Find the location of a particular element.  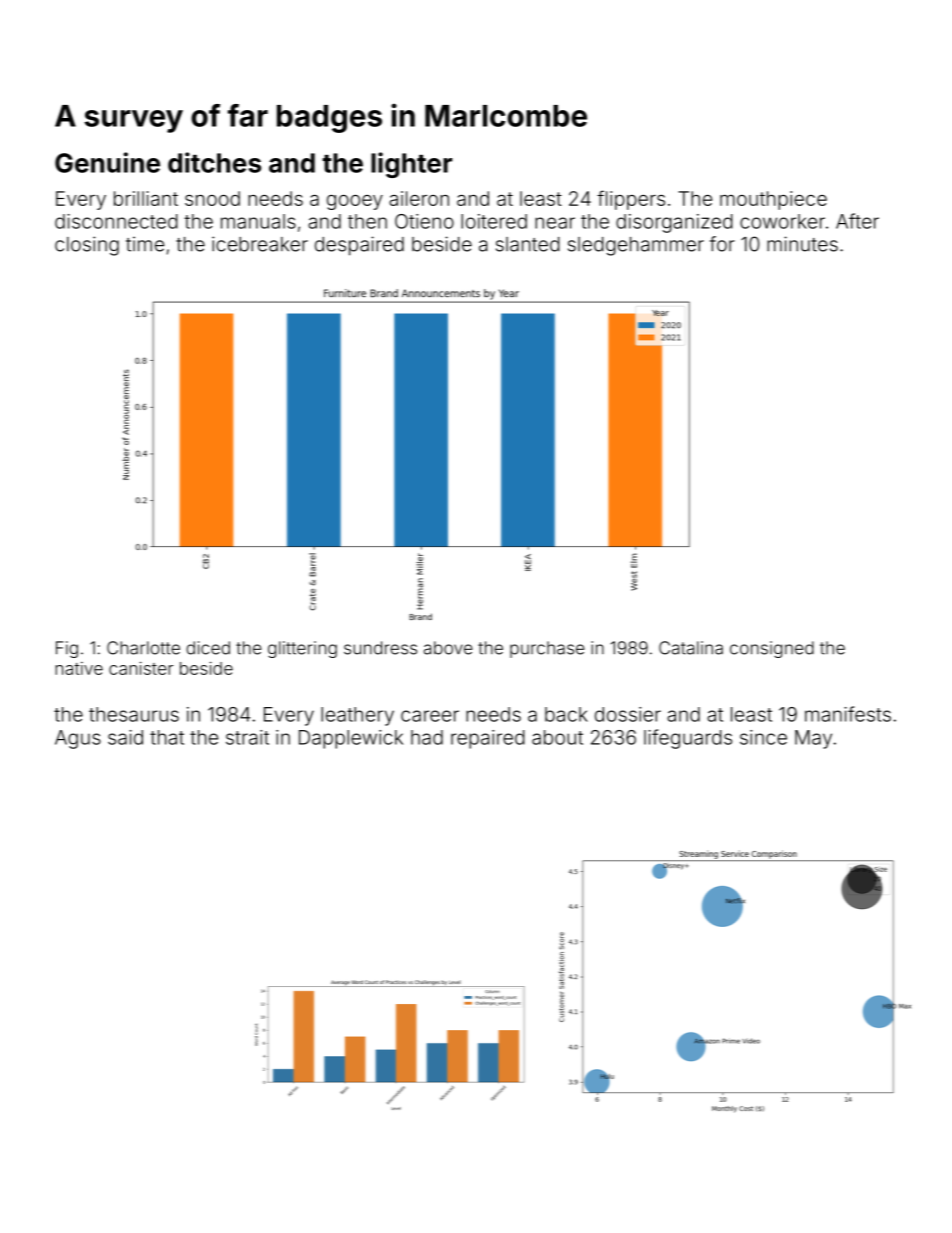

Genuine is located at coordinates (107, 162).
